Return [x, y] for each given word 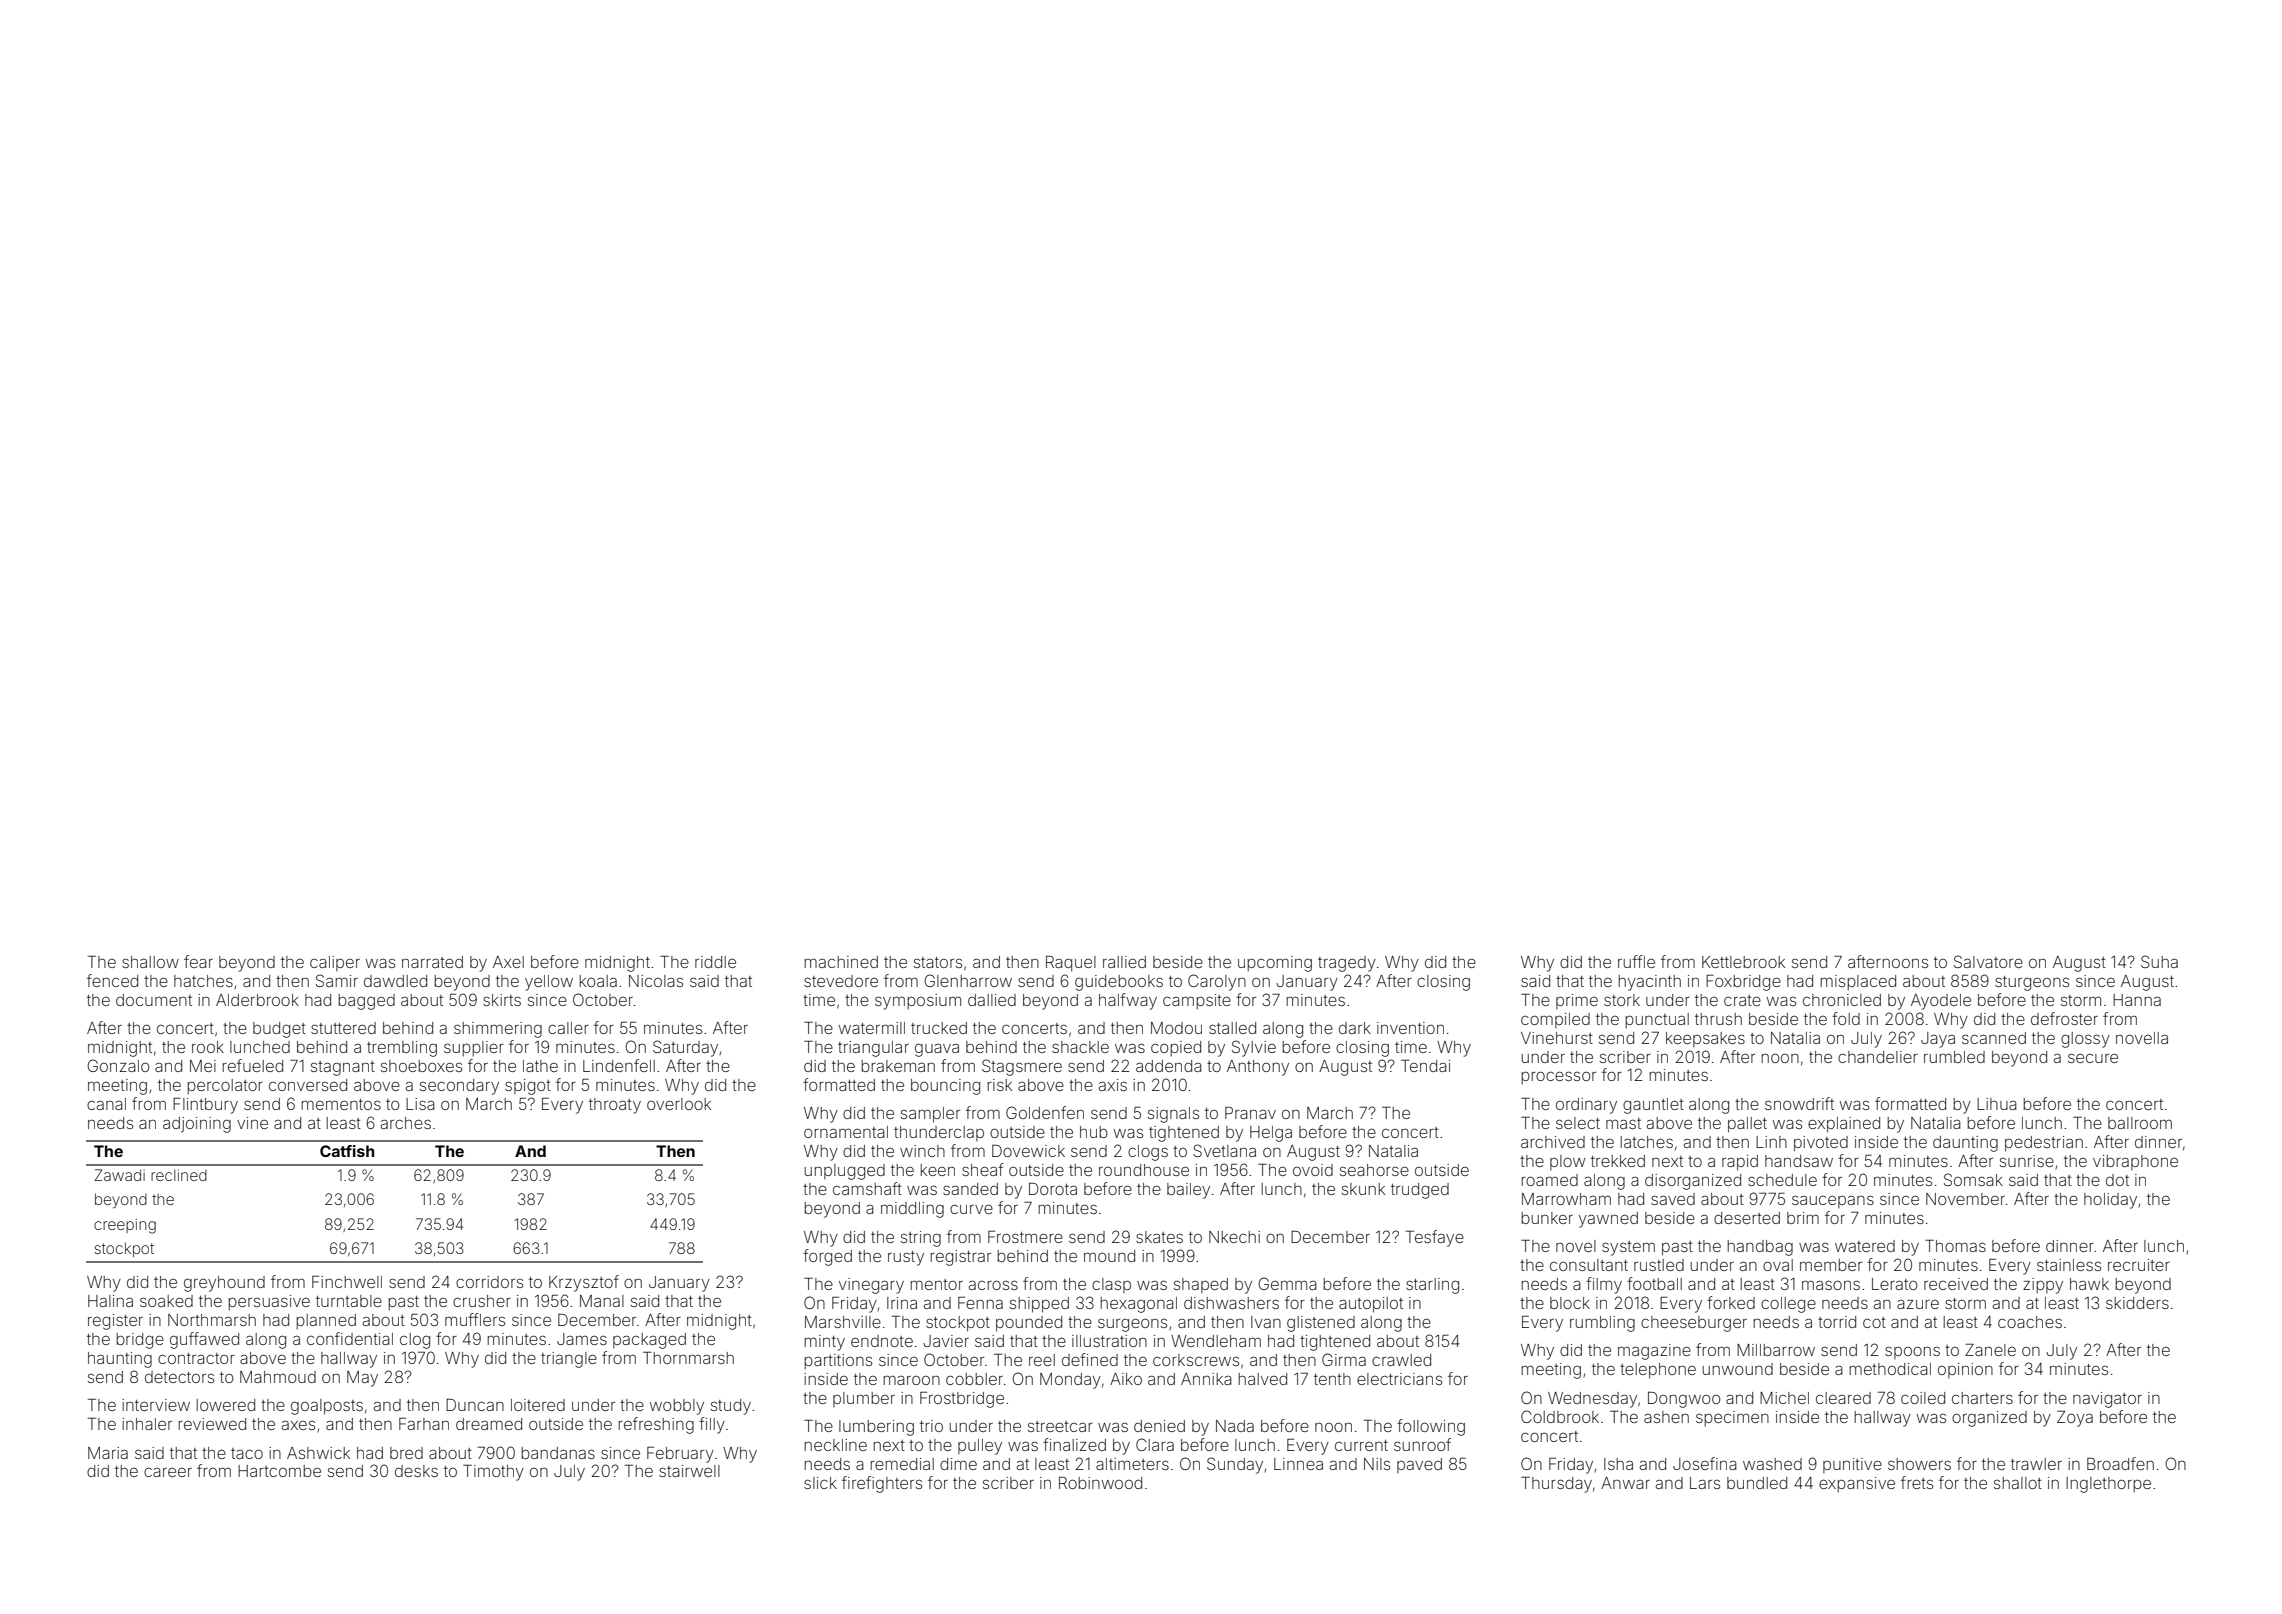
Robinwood [1100, 1483]
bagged [366, 1002]
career [168, 1472]
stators [938, 962]
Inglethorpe [2108, 1485]
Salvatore [1988, 961]
